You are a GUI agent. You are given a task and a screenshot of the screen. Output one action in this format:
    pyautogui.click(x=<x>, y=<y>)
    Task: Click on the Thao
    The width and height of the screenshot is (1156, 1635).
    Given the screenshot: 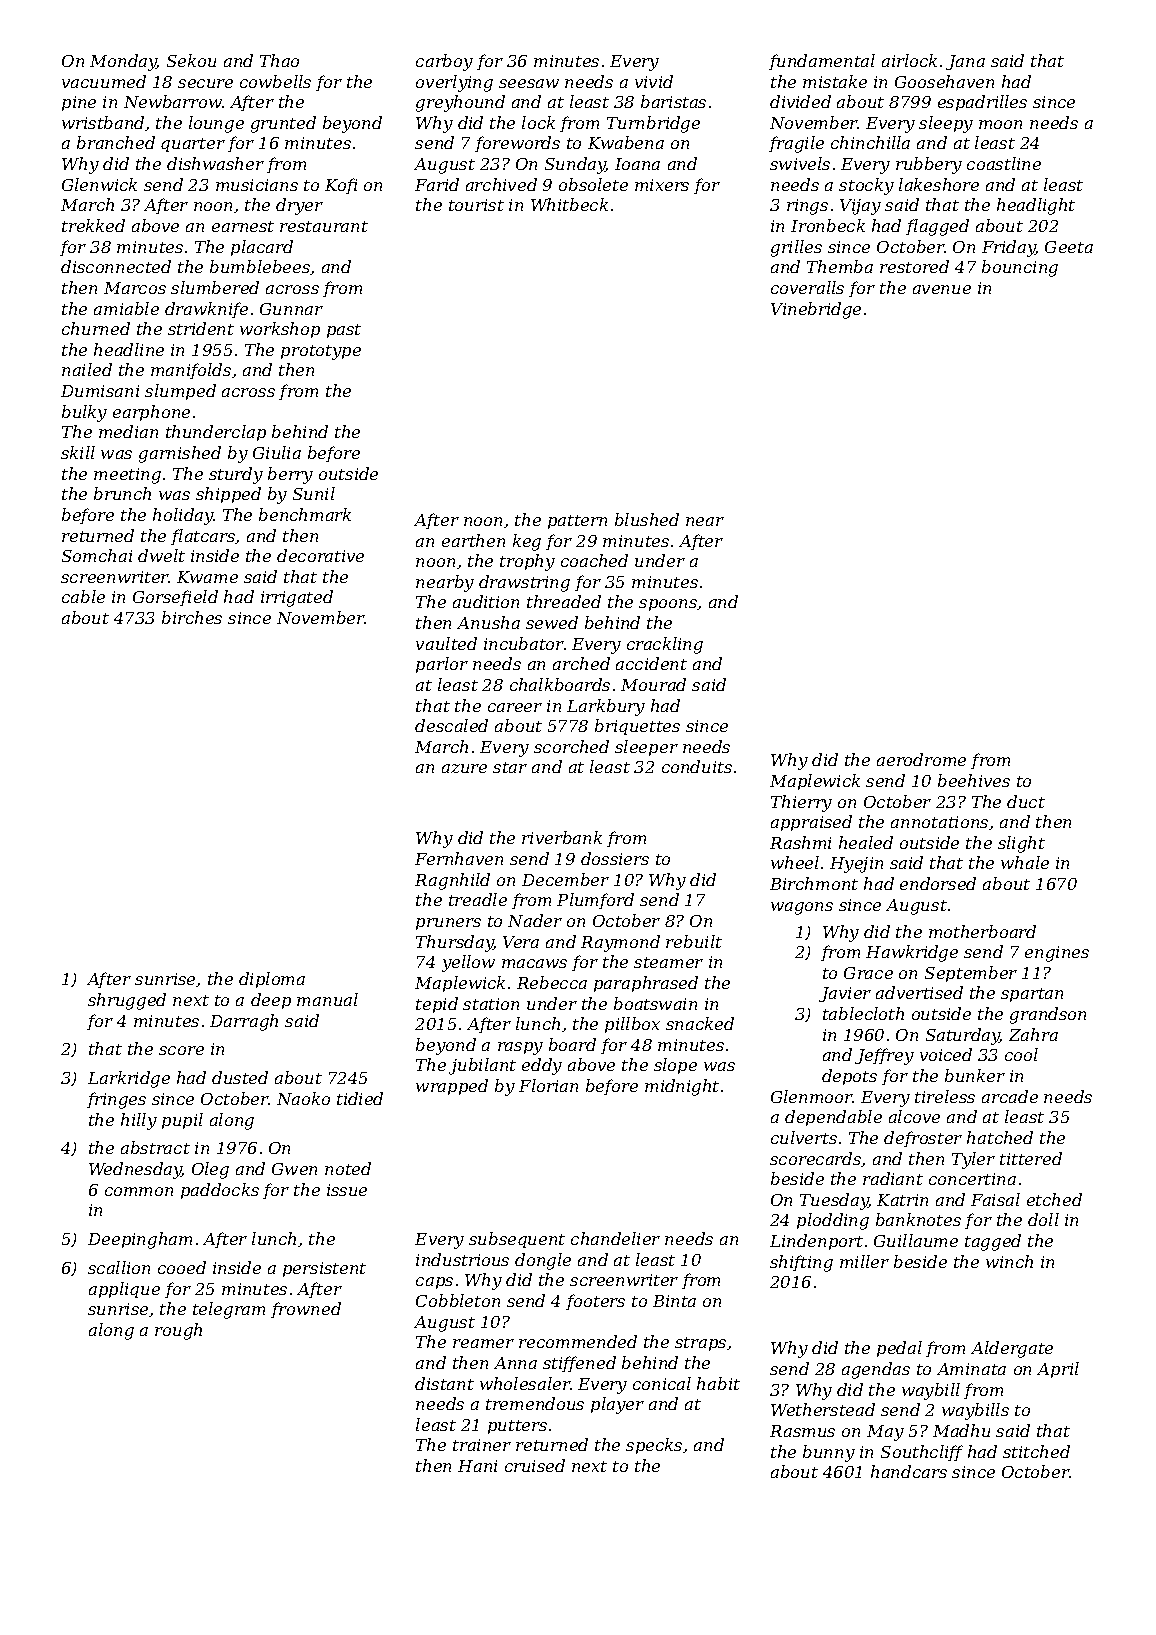 What is the action you would take?
    pyautogui.click(x=279, y=60)
